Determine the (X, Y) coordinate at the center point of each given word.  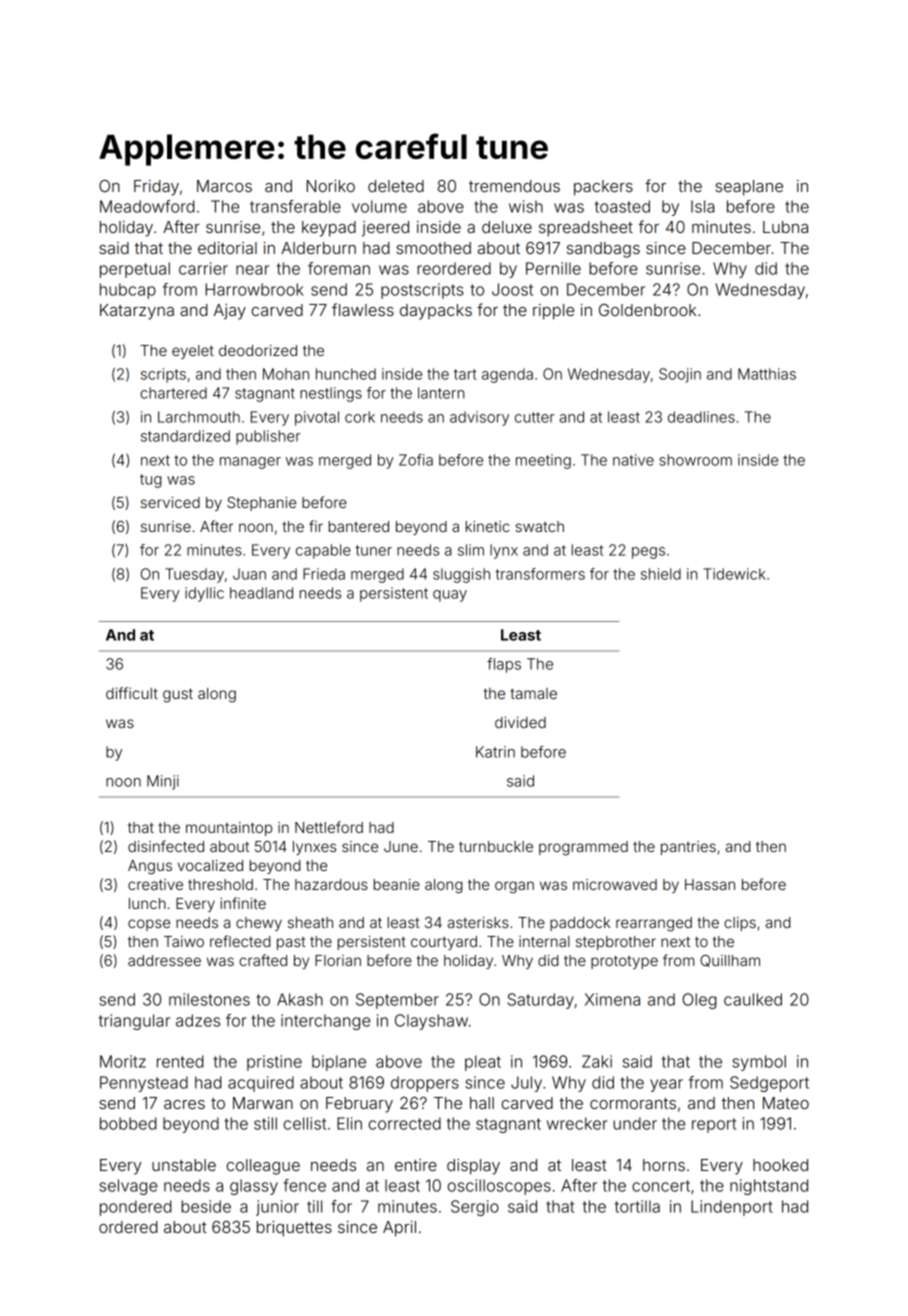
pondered (135, 1208)
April (399, 1229)
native (633, 460)
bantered (358, 526)
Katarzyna (137, 312)
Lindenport (732, 1208)
